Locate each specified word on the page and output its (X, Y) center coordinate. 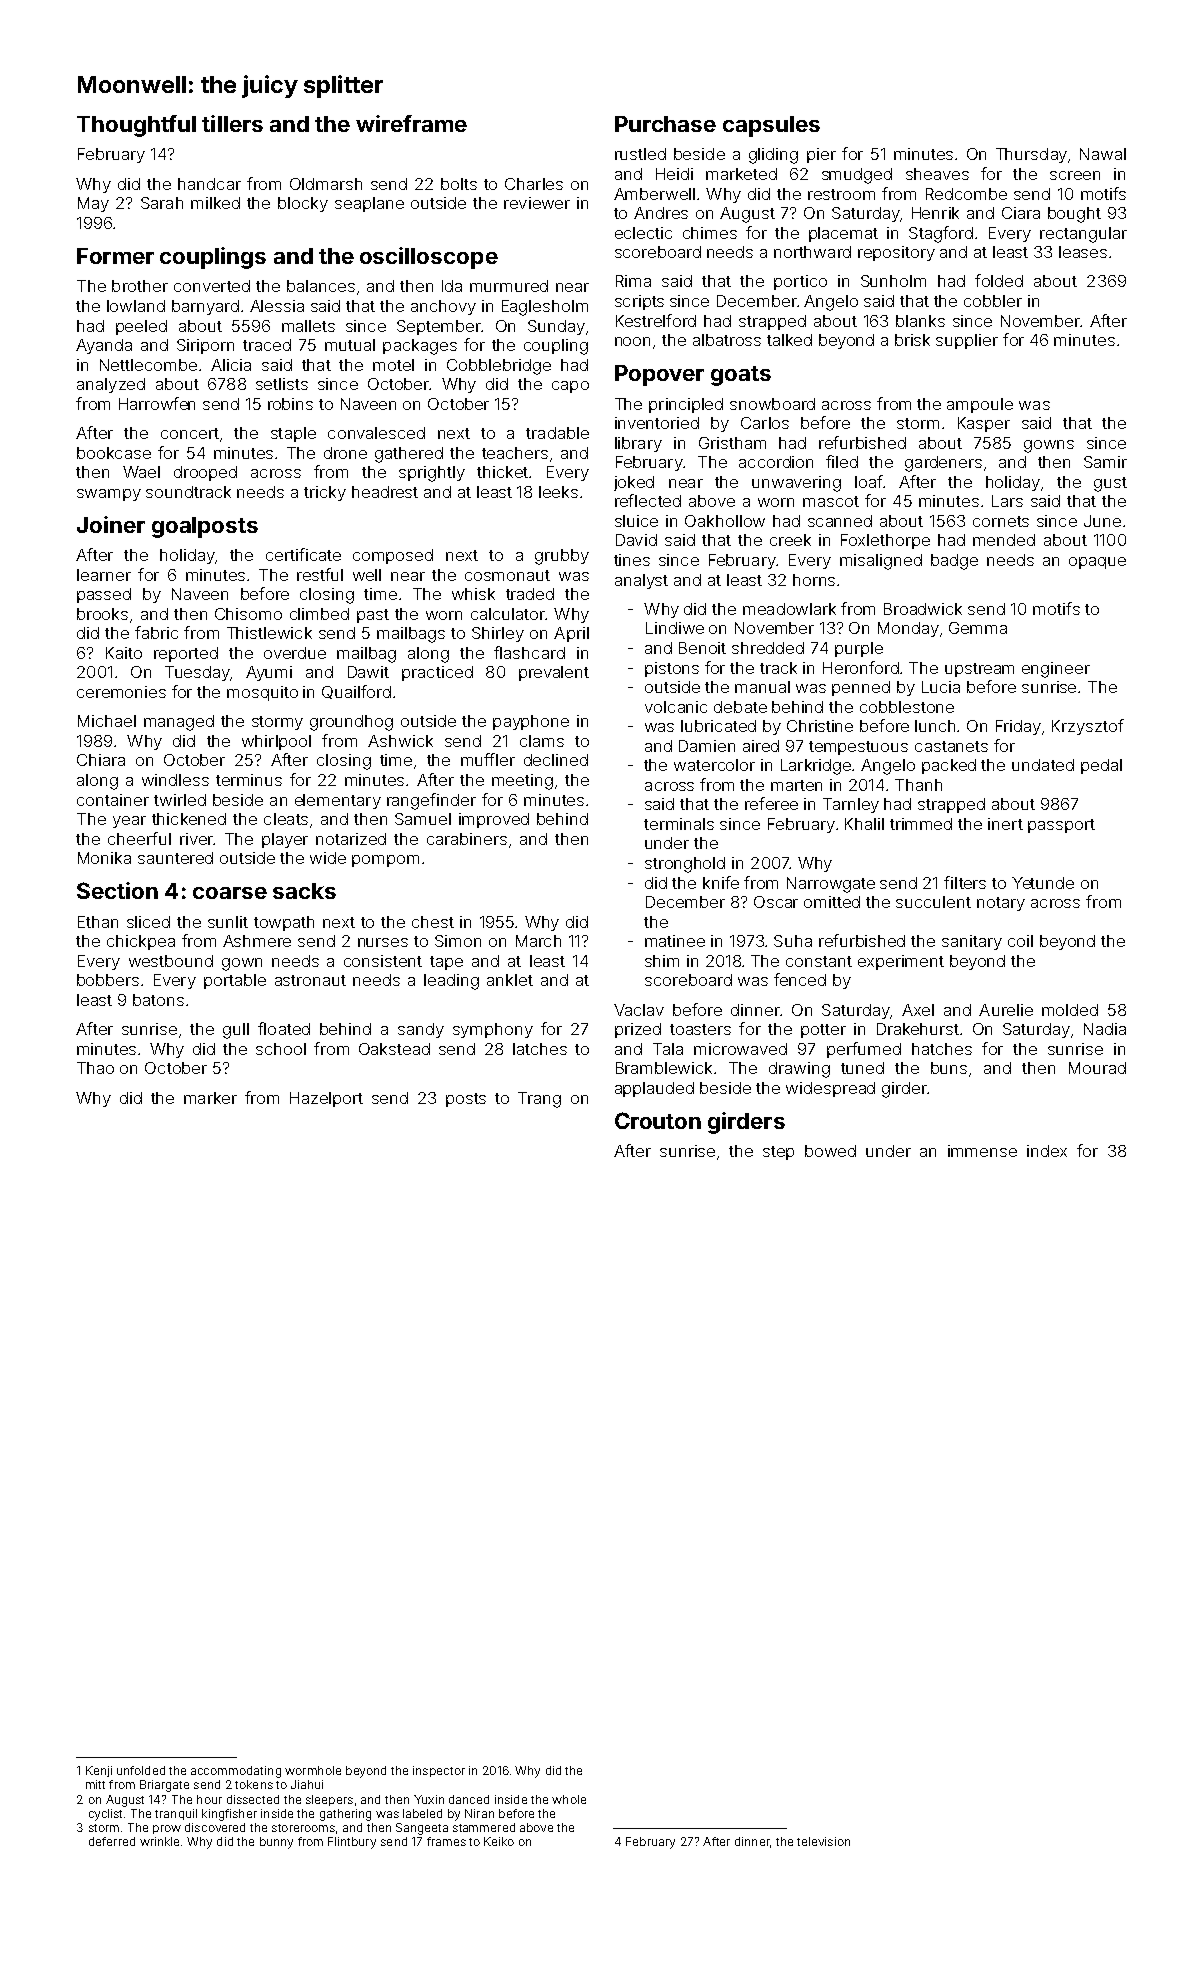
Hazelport (326, 1099)
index (1047, 1151)
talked (789, 340)
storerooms (303, 1828)
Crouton (658, 1120)
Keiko (499, 1841)
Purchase (665, 124)
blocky (303, 204)
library (638, 444)
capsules (771, 126)
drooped (205, 473)
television (823, 1841)
